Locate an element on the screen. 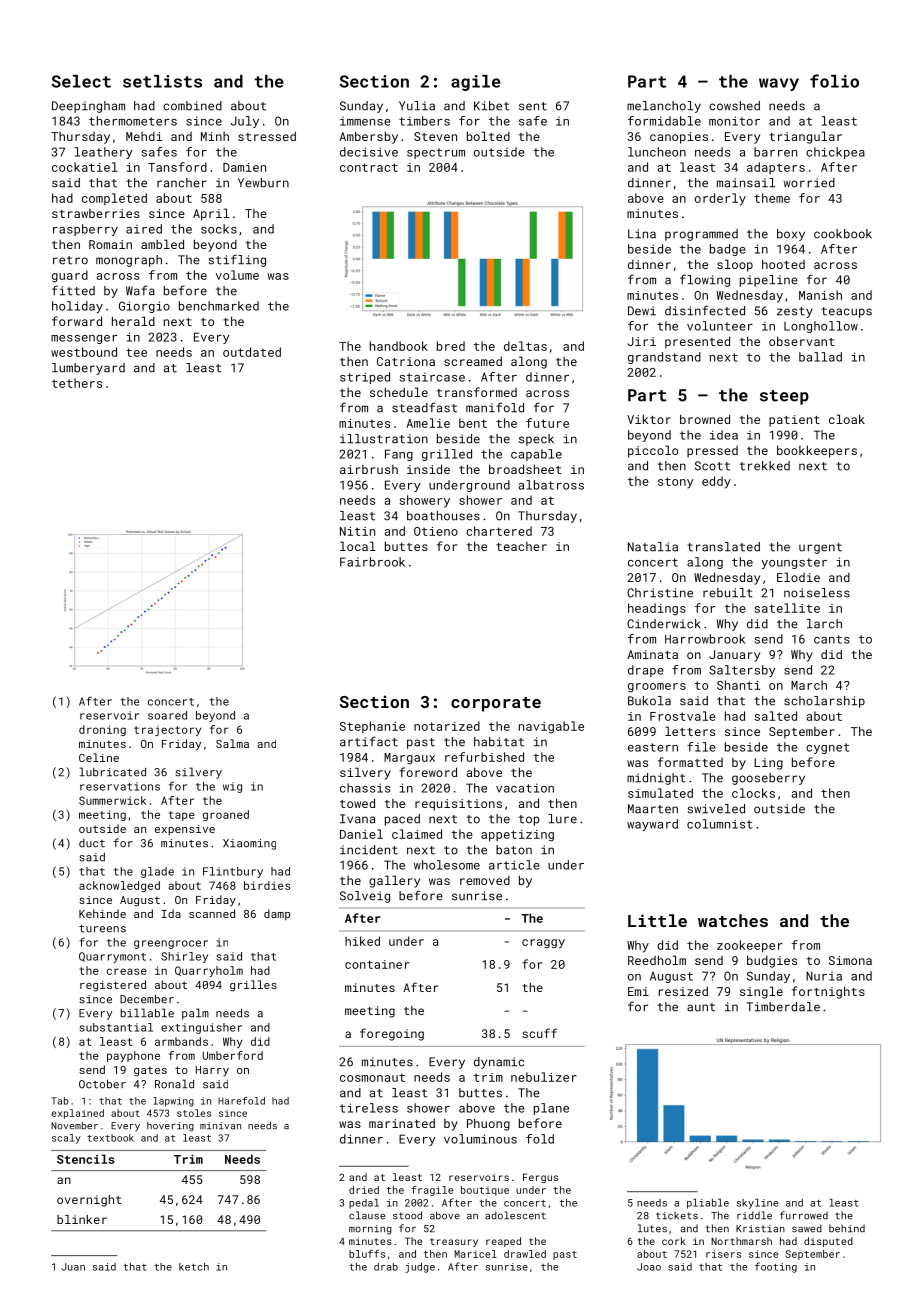 The height and width of the screenshot is (1308, 924). footing is located at coordinates (776, 1267).
